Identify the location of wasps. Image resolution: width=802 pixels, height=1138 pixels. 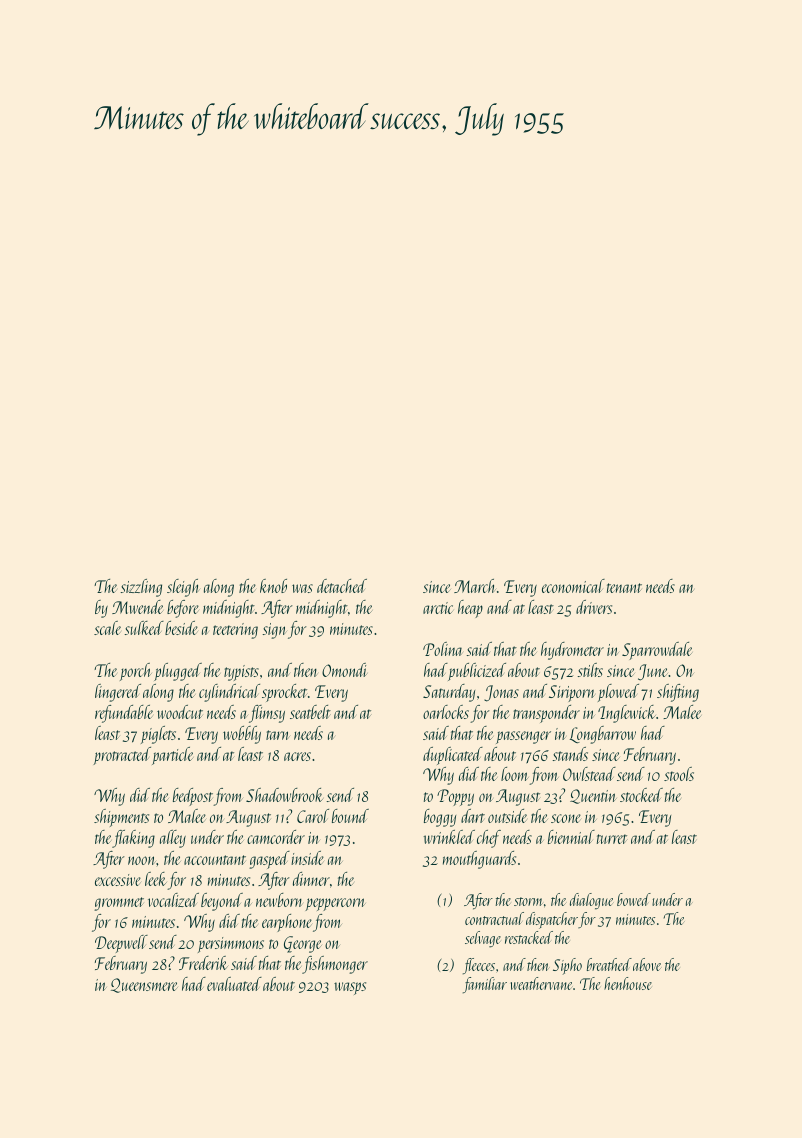
(350, 988).
